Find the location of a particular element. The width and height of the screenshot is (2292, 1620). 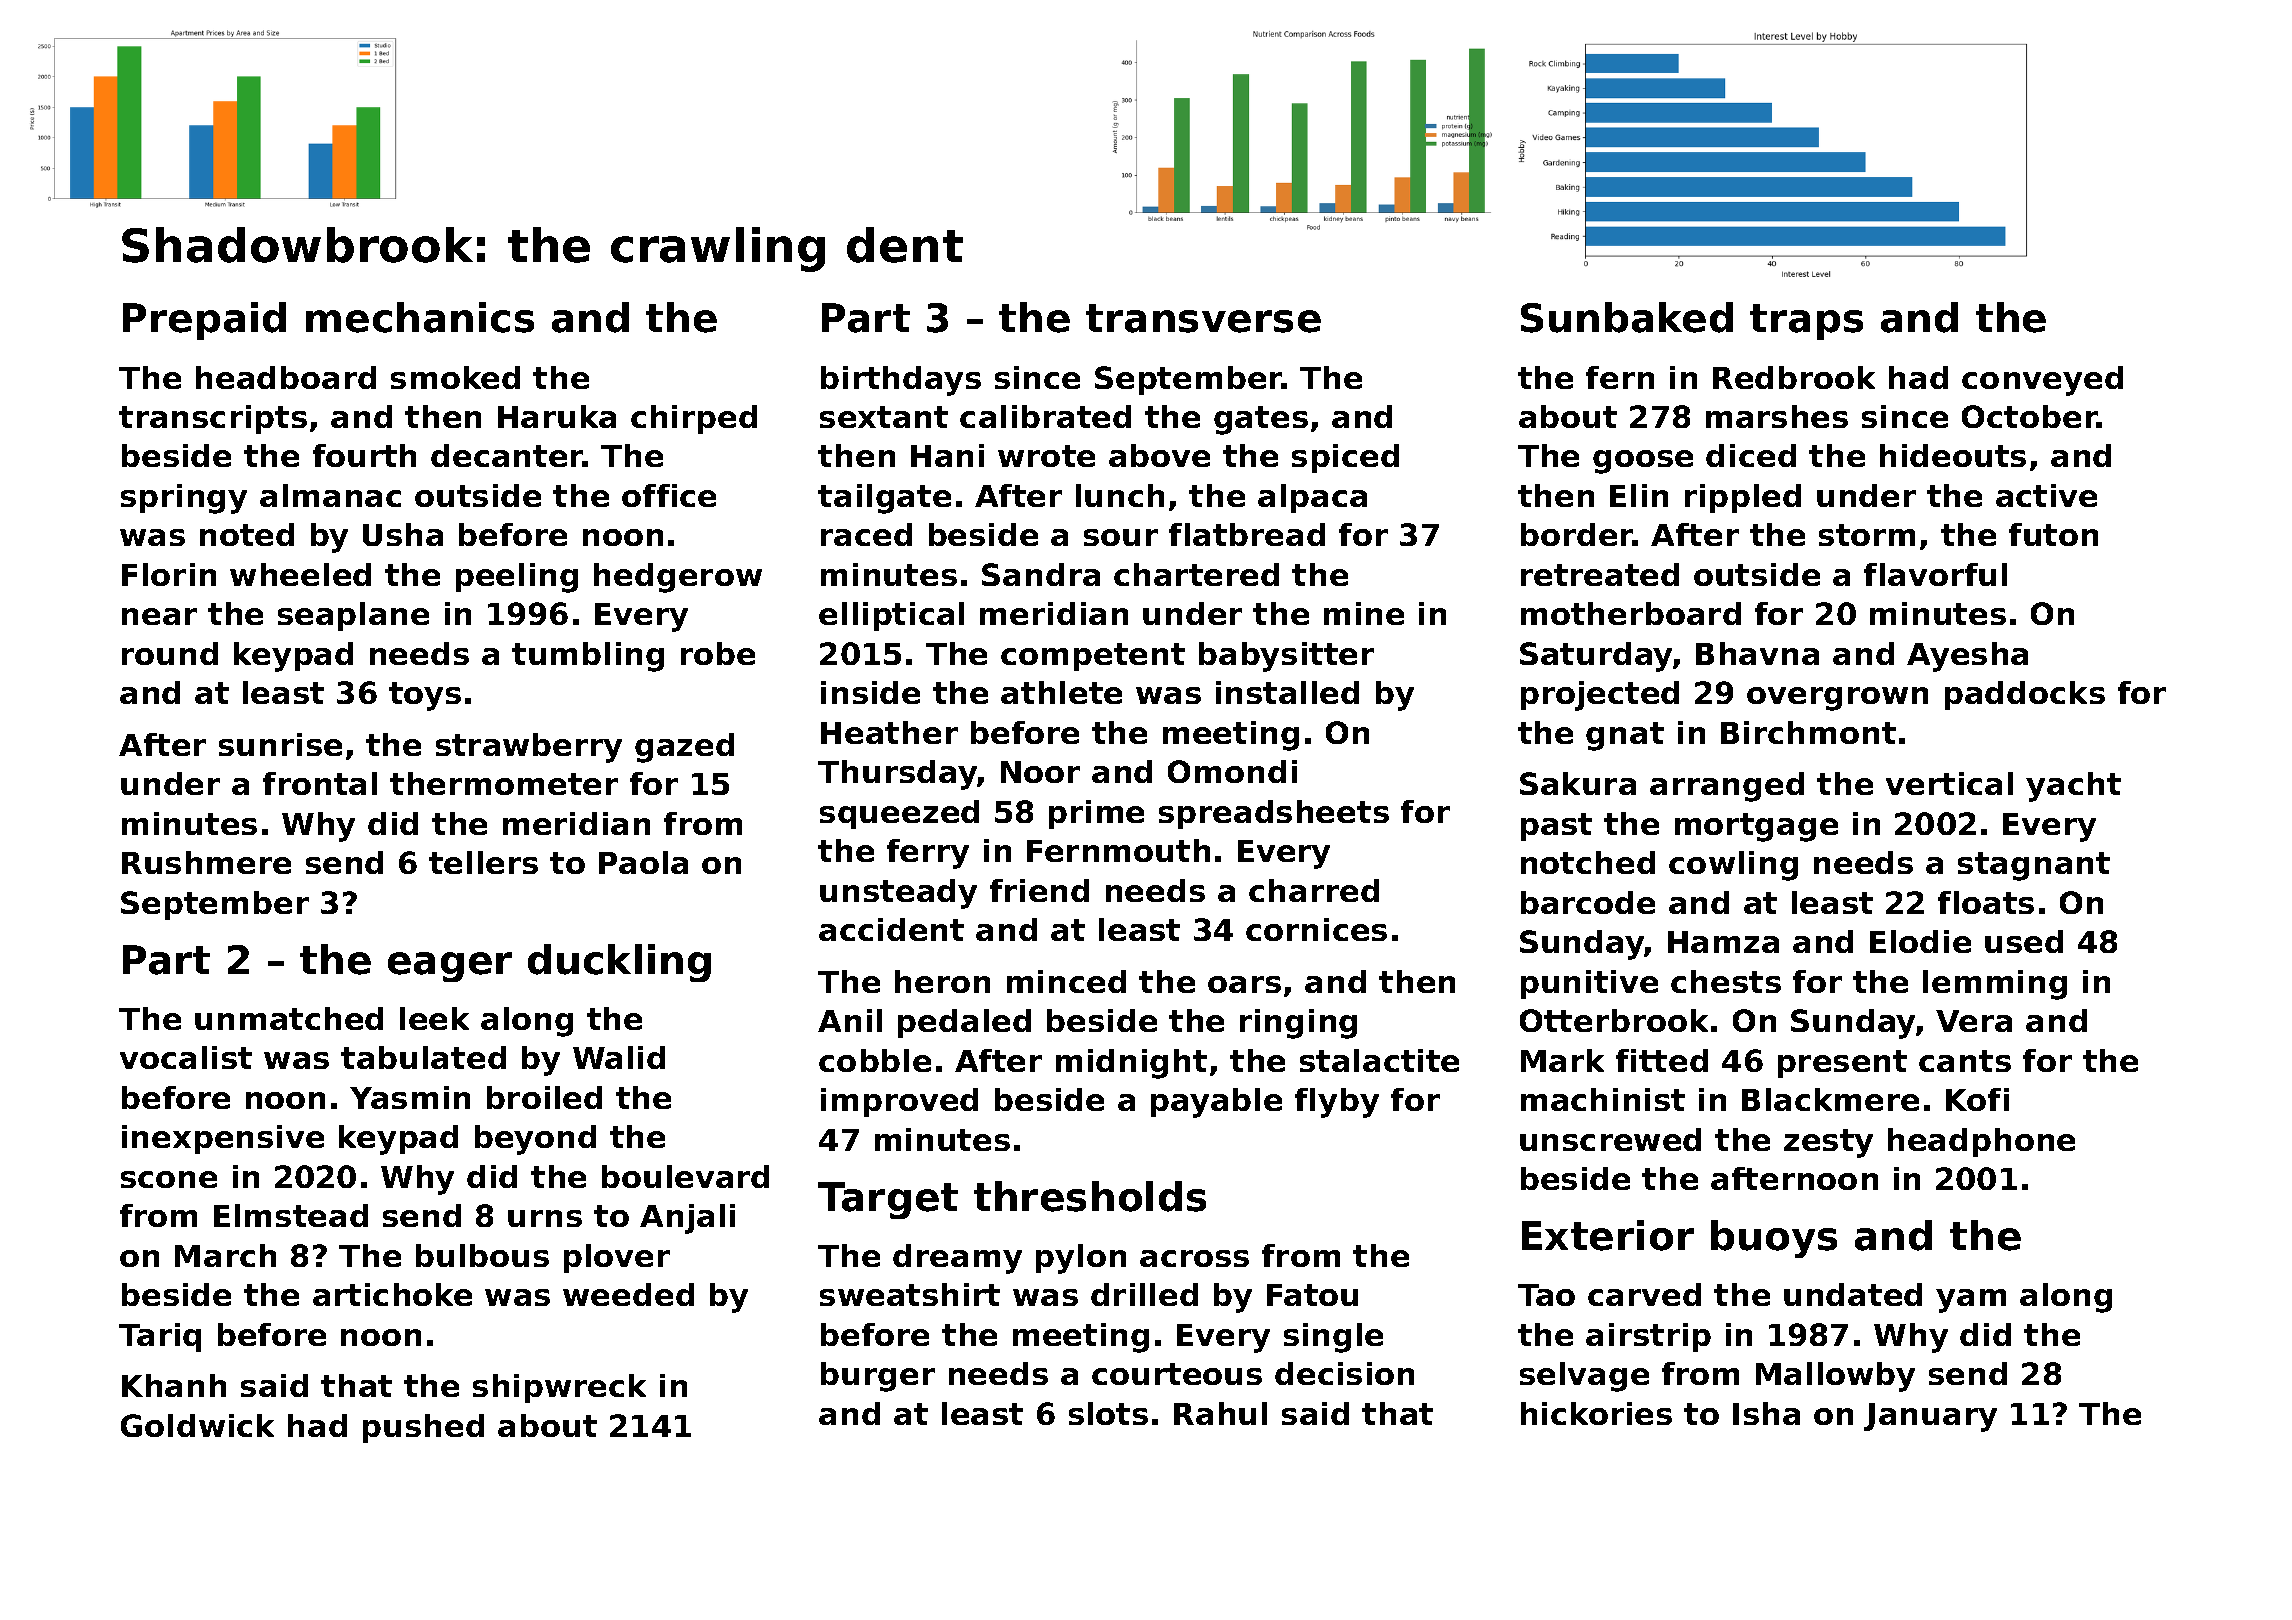

rippled is located at coordinates (1743, 498).
